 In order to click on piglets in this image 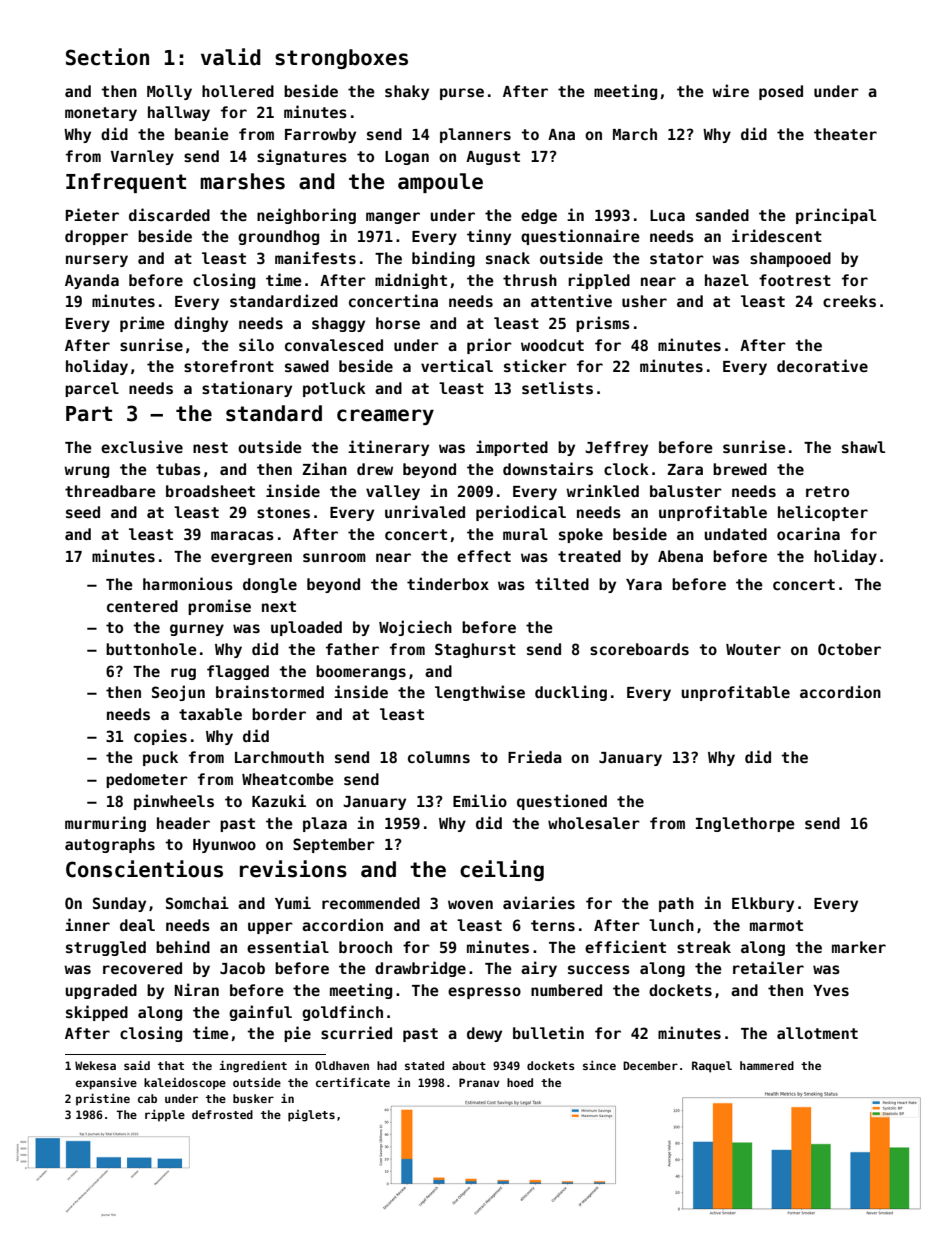, I will do `click(311, 1116)`.
